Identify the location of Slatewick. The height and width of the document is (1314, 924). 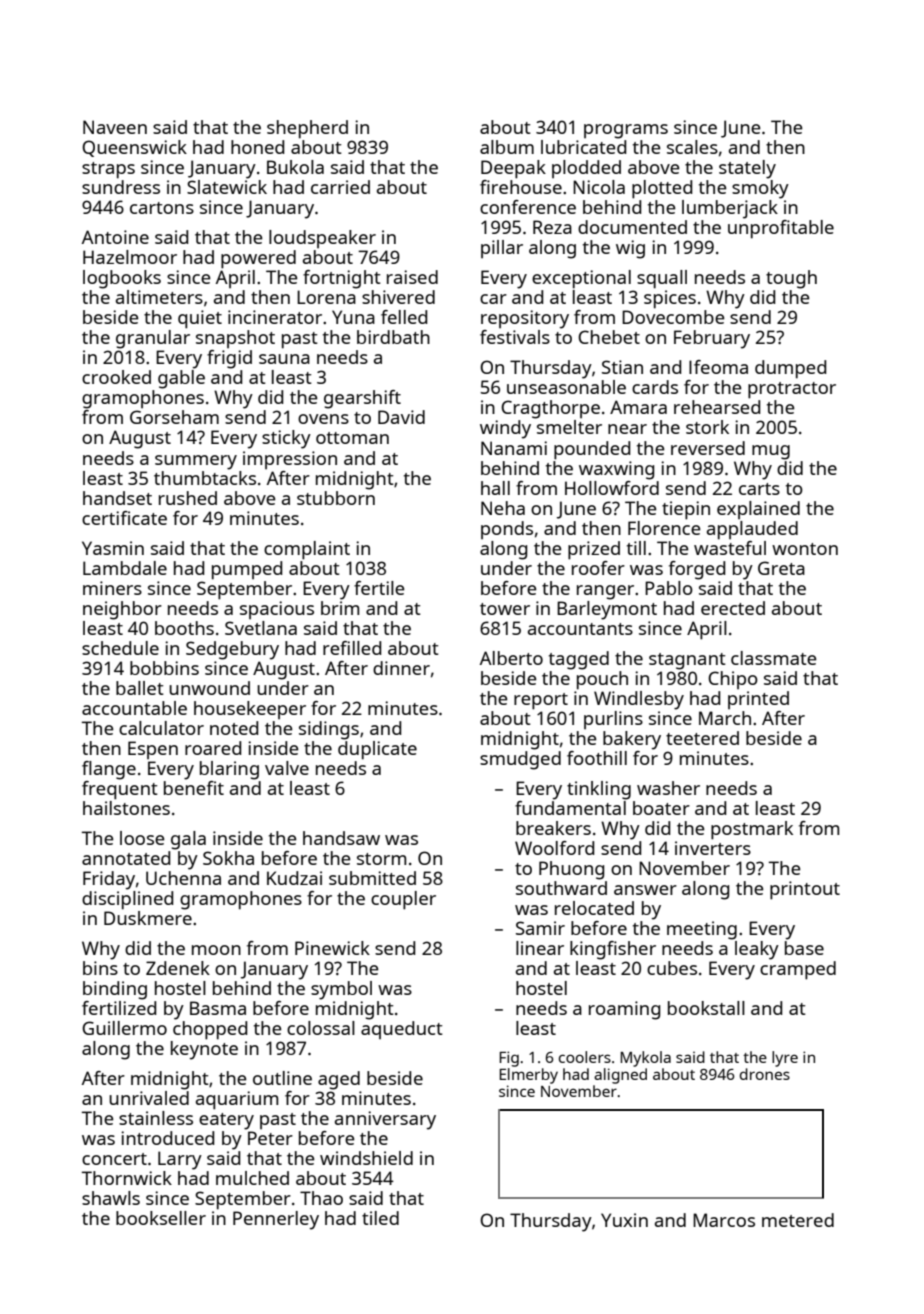
(227, 187).
